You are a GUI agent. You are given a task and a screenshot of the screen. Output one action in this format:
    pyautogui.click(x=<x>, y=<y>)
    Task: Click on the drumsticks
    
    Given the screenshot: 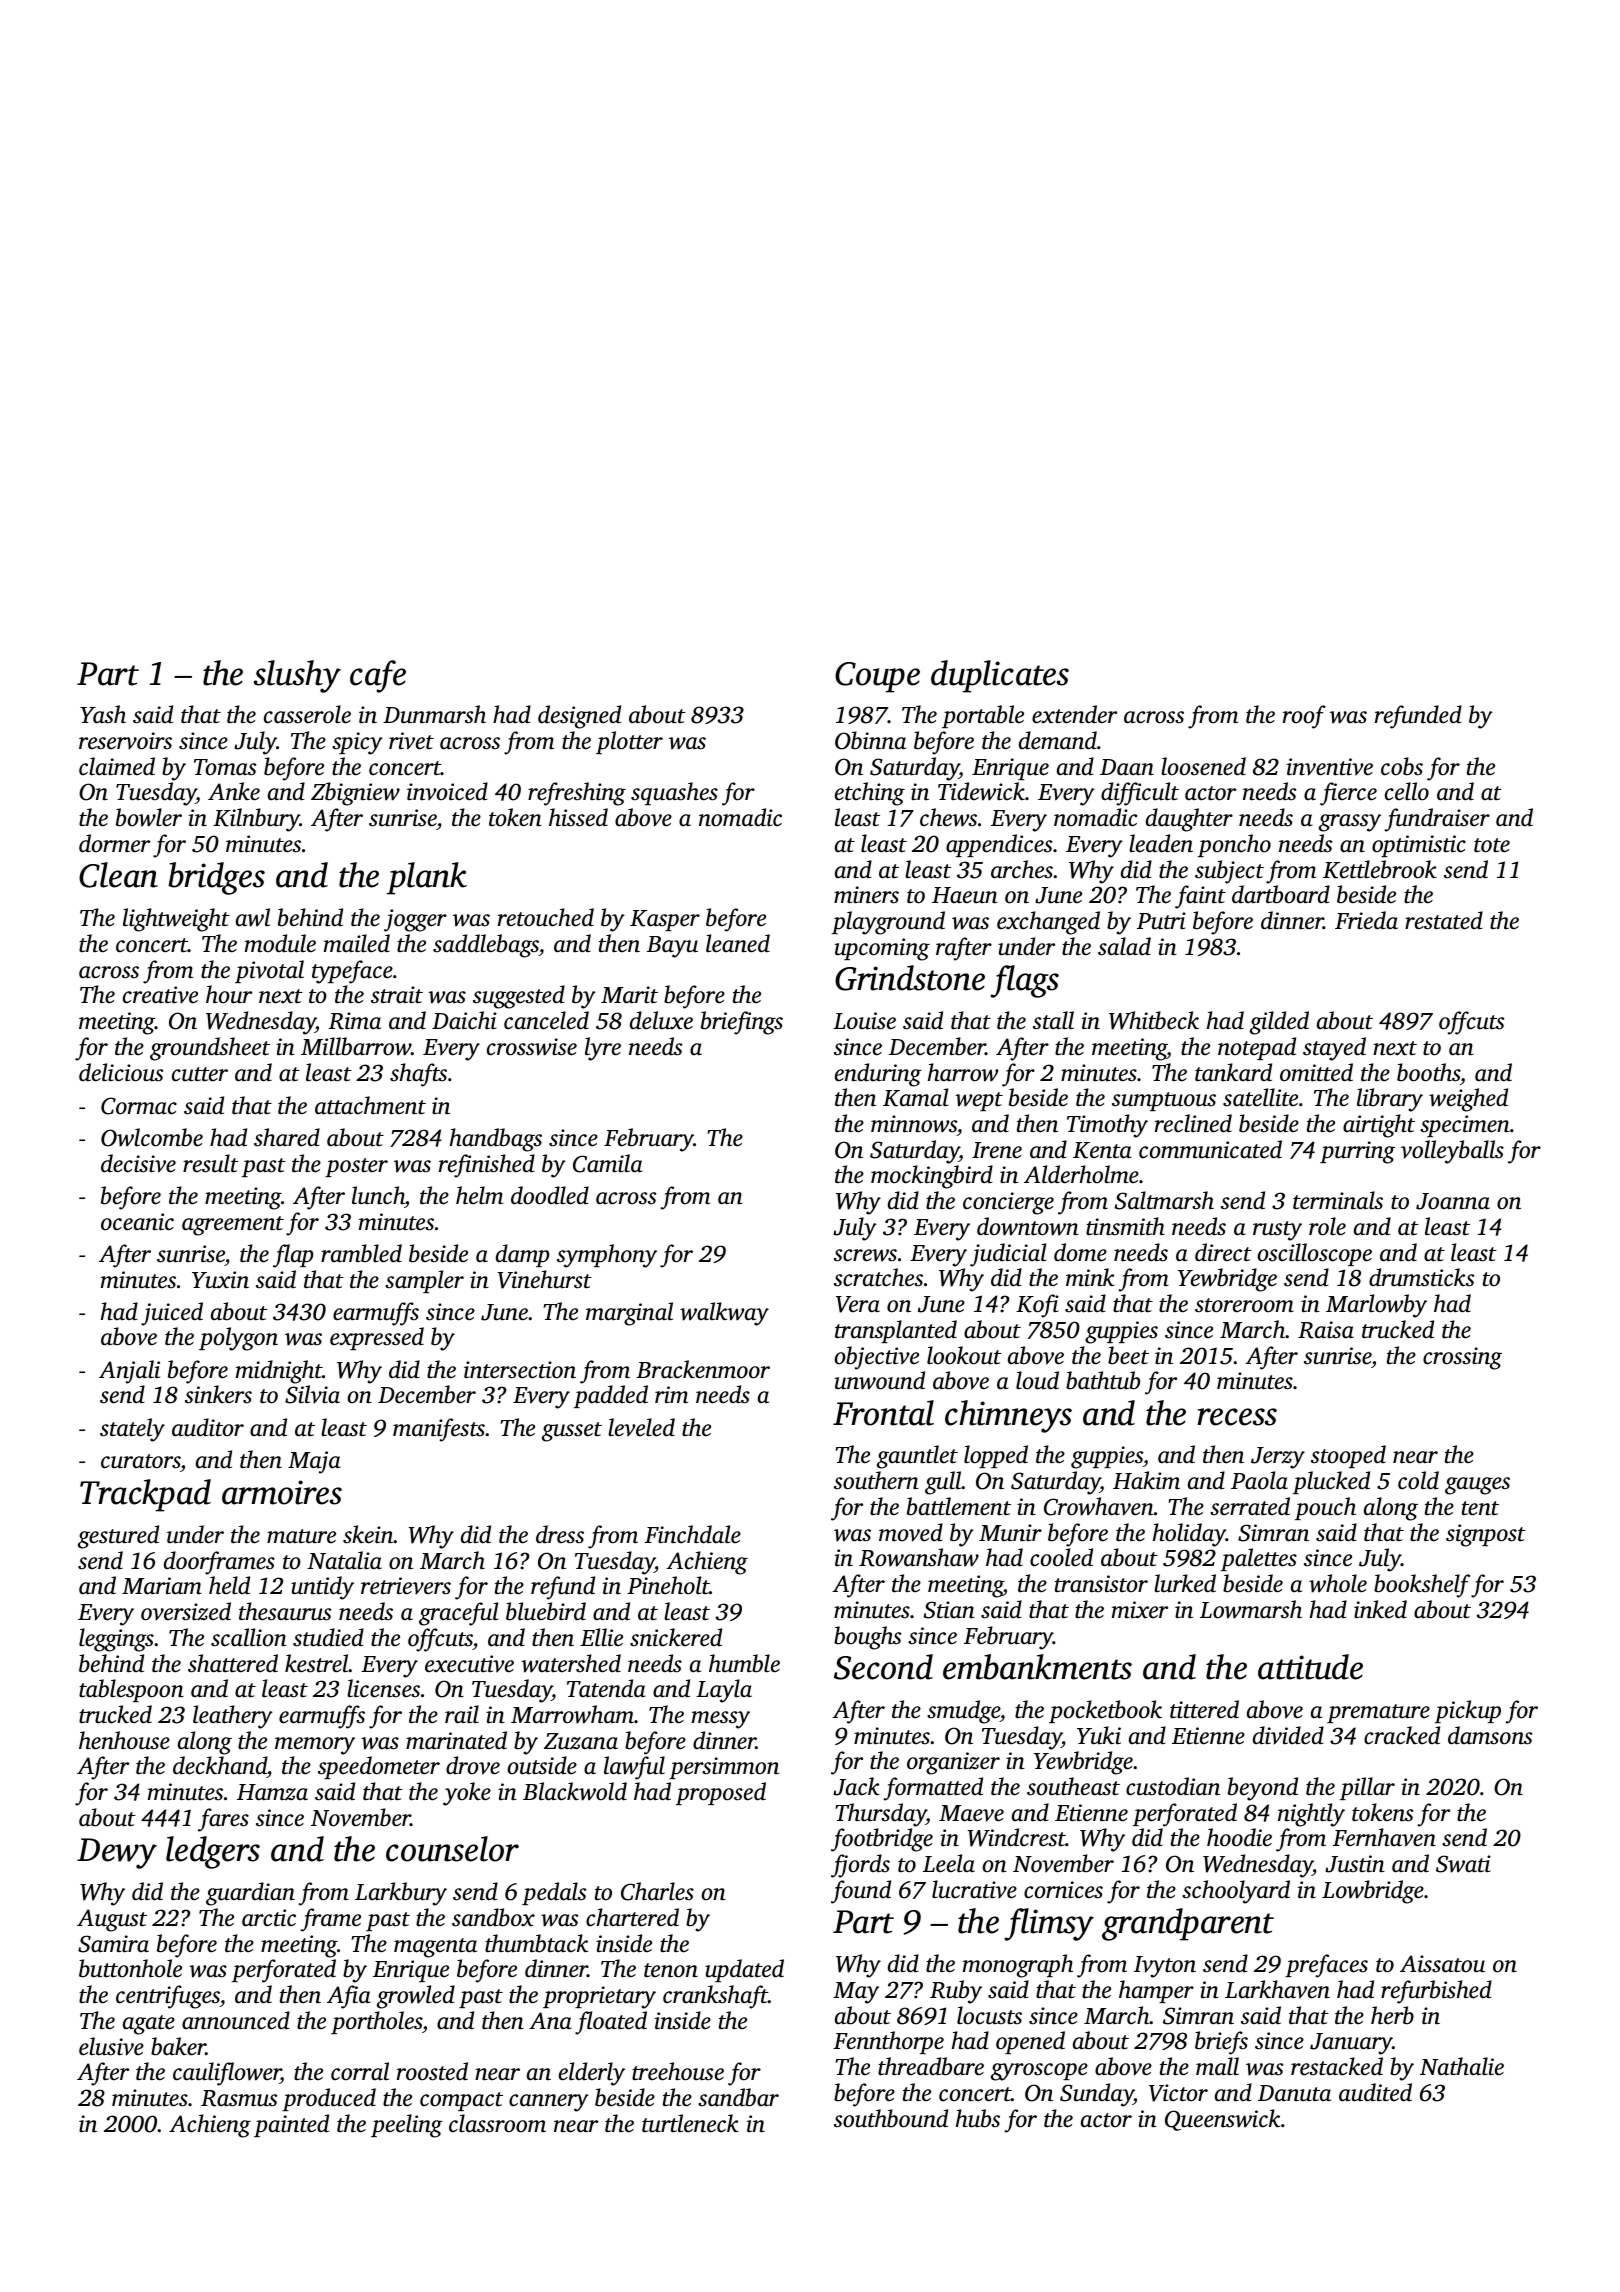 What is the action you would take?
    pyautogui.click(x=1421, y=1277)
